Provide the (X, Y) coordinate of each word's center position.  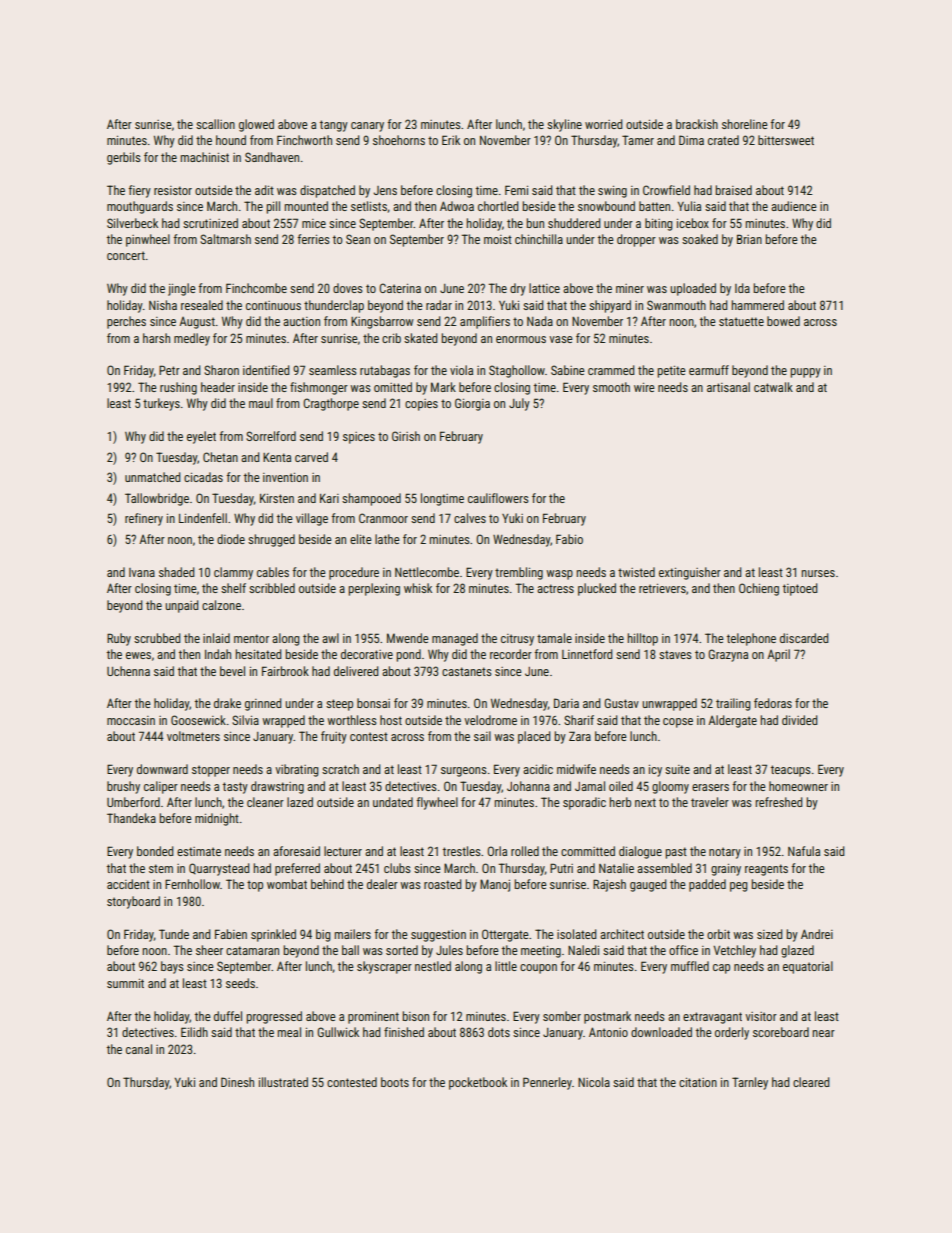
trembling (519, 573)
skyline (564, 125)
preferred (297, 869)
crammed (611, 370)
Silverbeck (132, 223)
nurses (818, 573)
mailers (353, 934)
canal (139, 1049)
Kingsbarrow (382, 322)
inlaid (216, 638)
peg (739, 887)
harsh (156, 338)
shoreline (745, 124)
